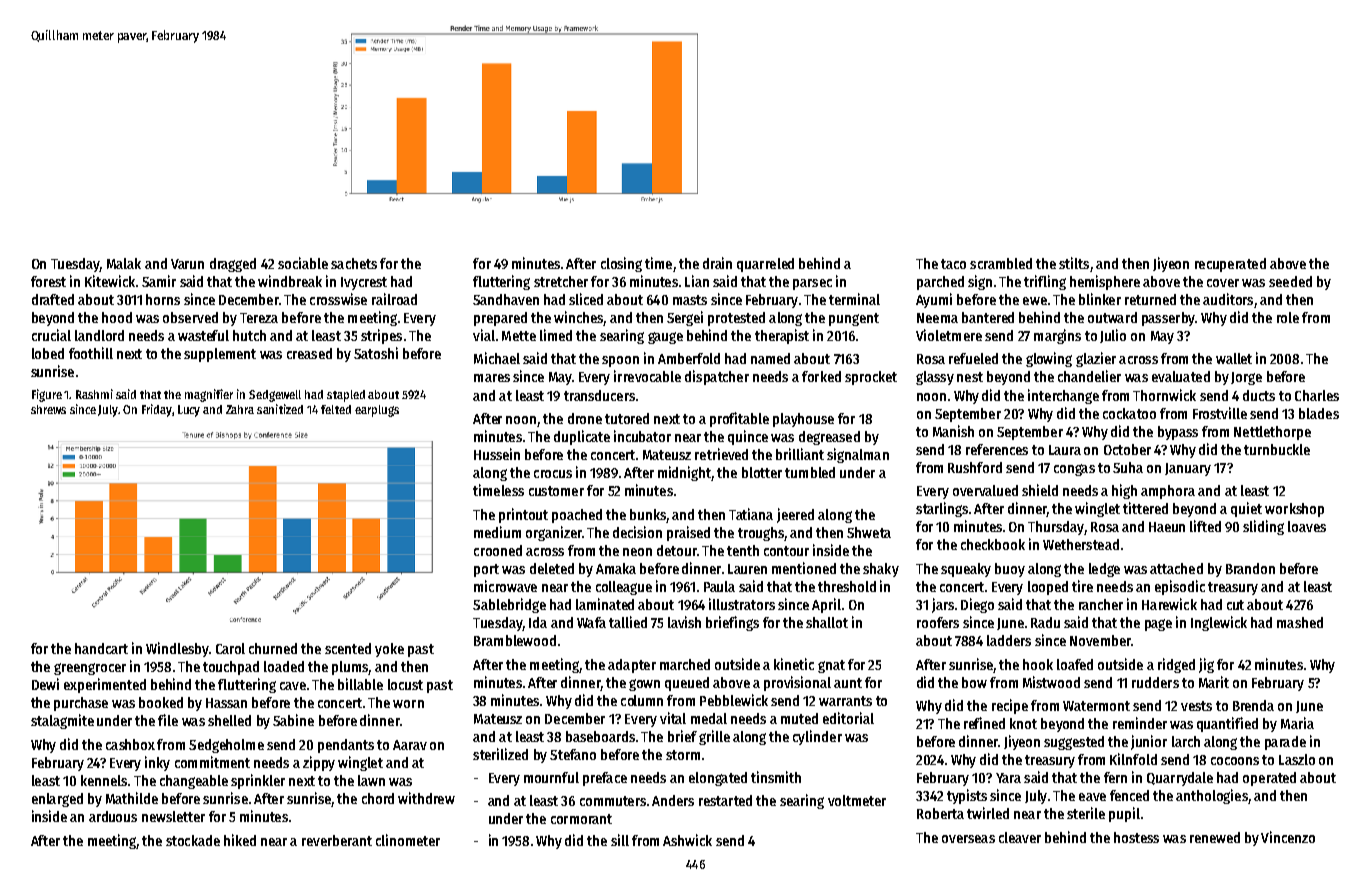 Image resolution: width=1372 pixels, height=887 pixels. I want to click on shrews, so click(48, 409).
